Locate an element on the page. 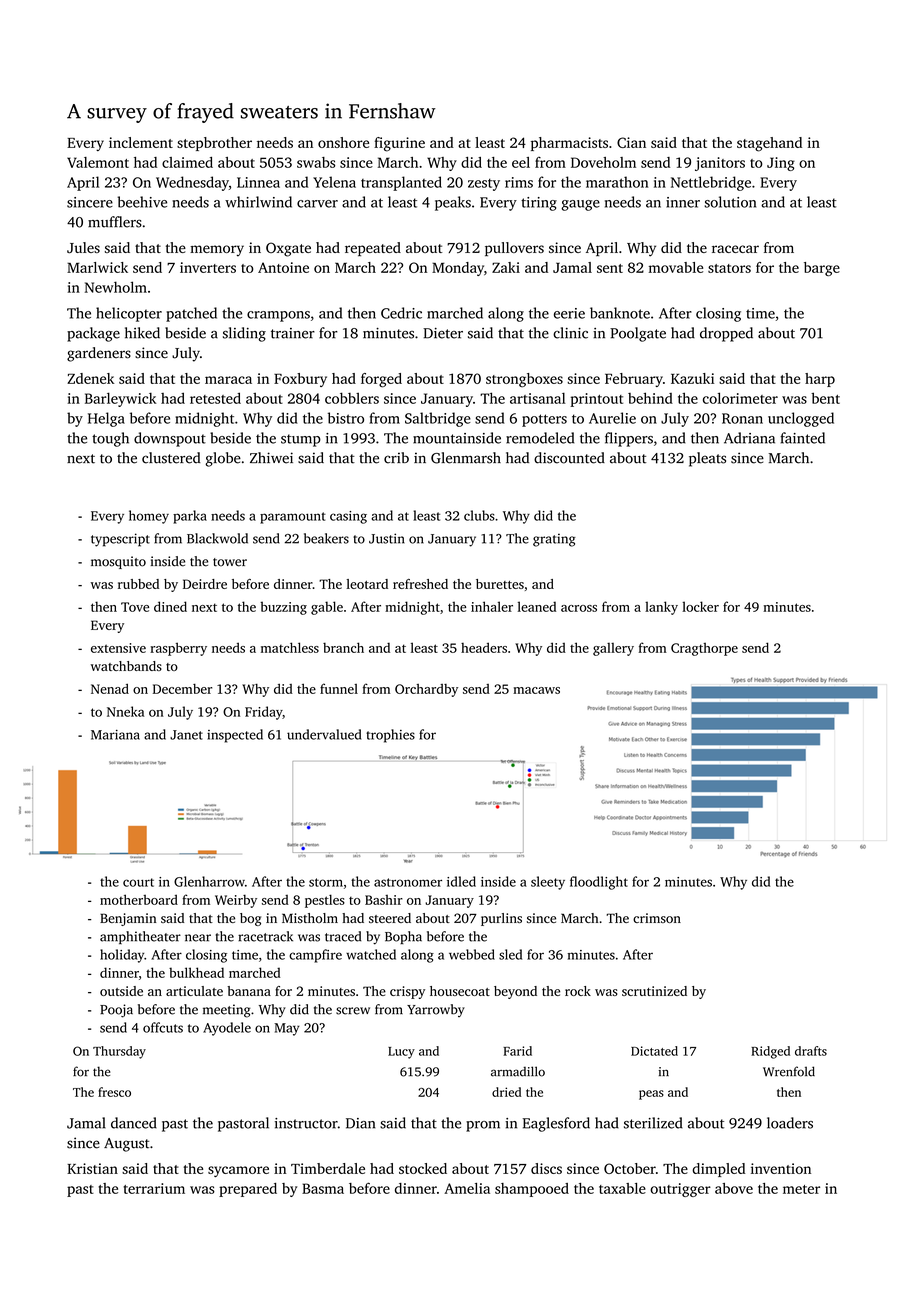 The height and width of the page is (1316, 908). Dieter is located at coordinates (443, 333).
